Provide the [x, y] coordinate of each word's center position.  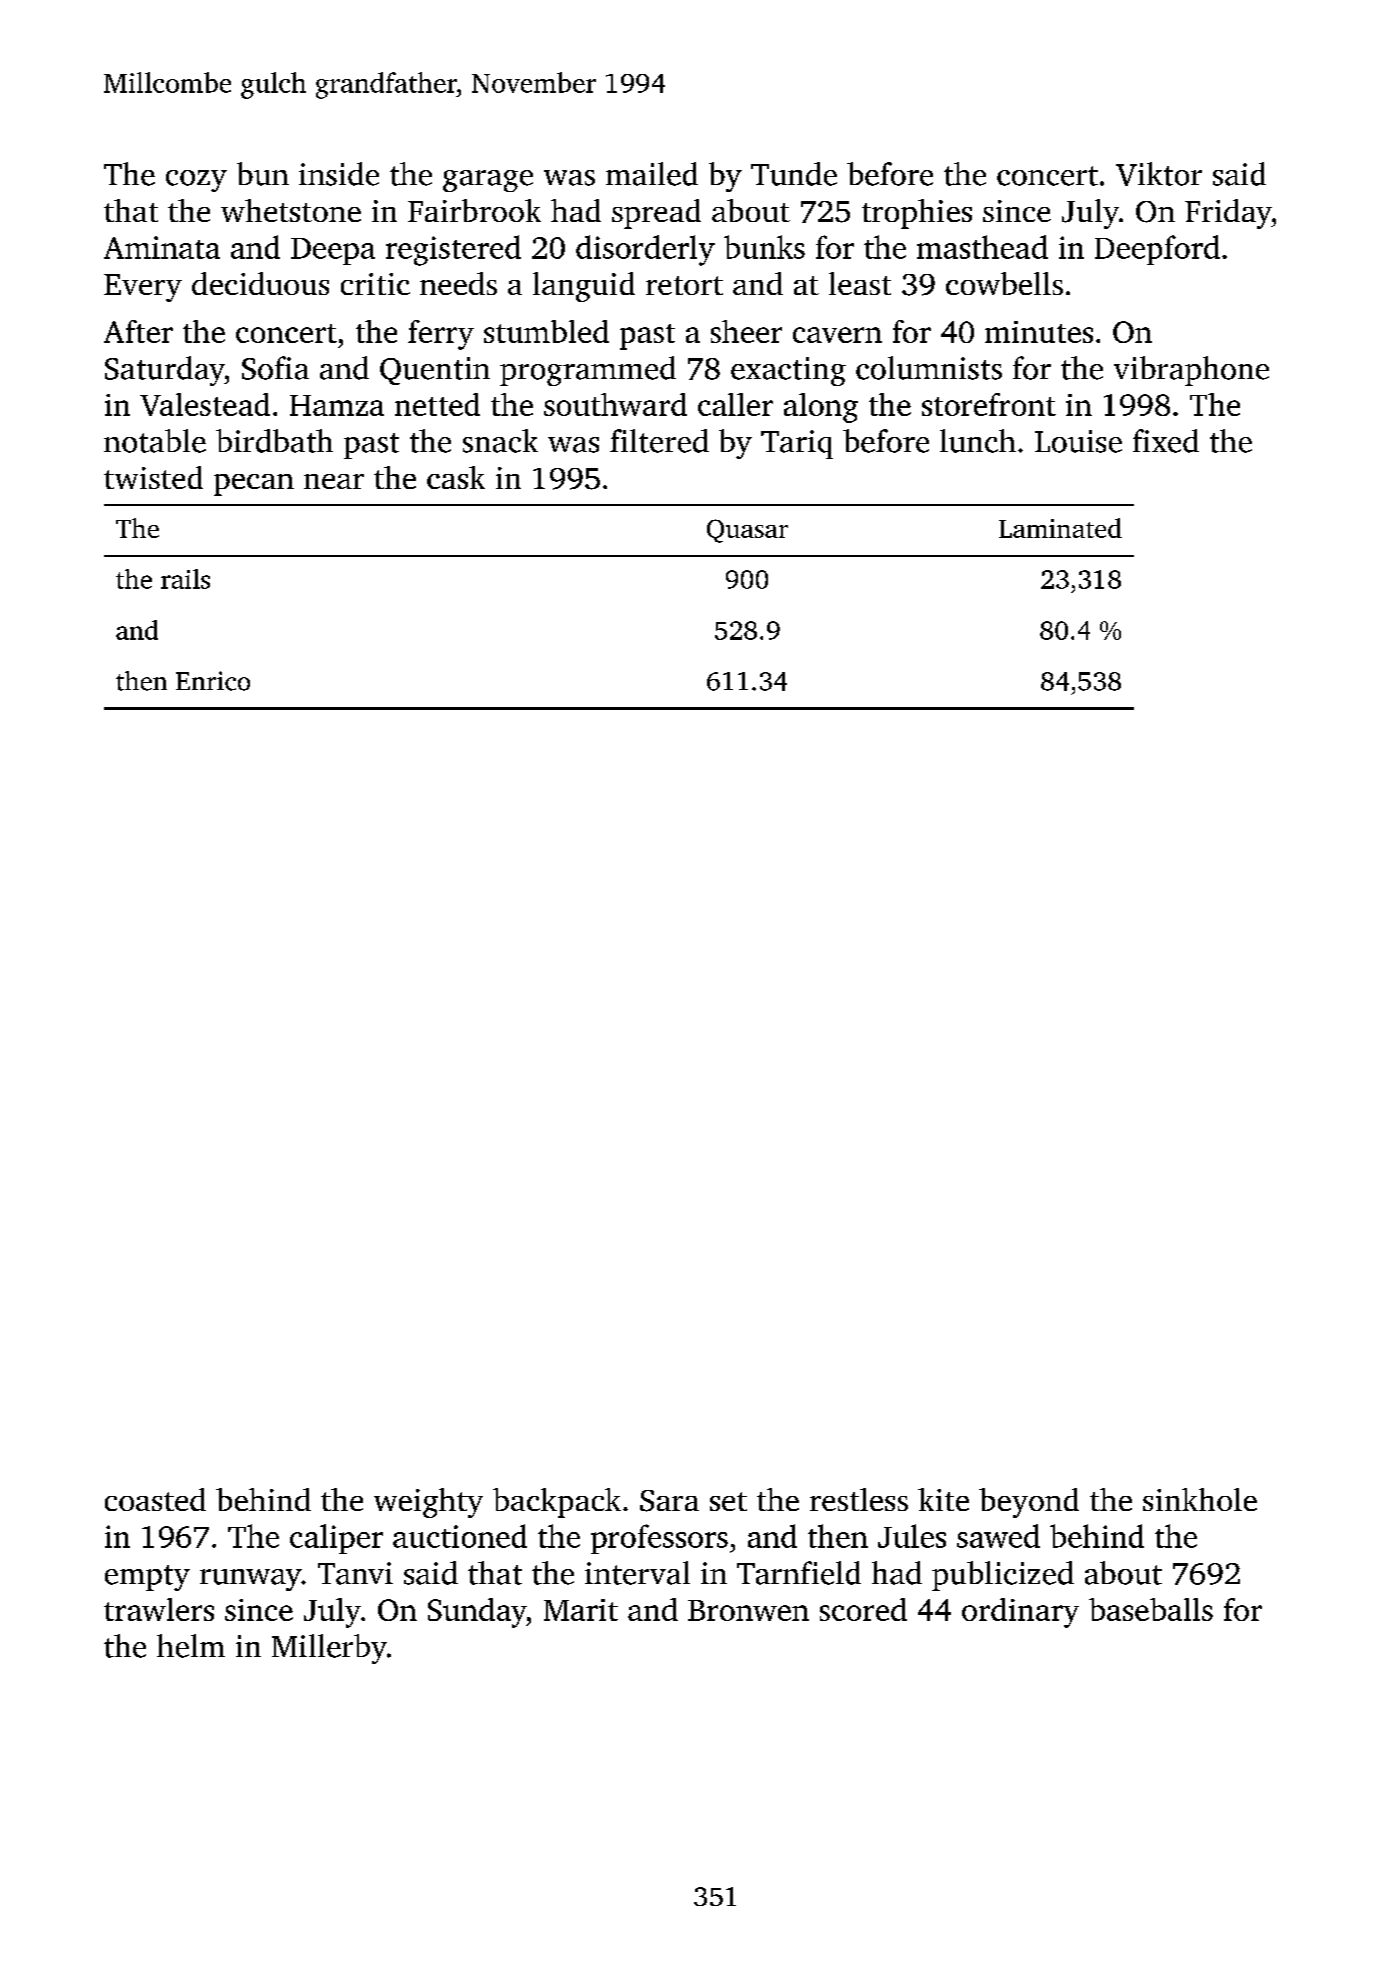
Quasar [747, 531]
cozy [196, 181]
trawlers [159, 1609]
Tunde [794, 174]
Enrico [213, 681]
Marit [581, 1610]
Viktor [1159, 174]
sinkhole [1200, 1499]
